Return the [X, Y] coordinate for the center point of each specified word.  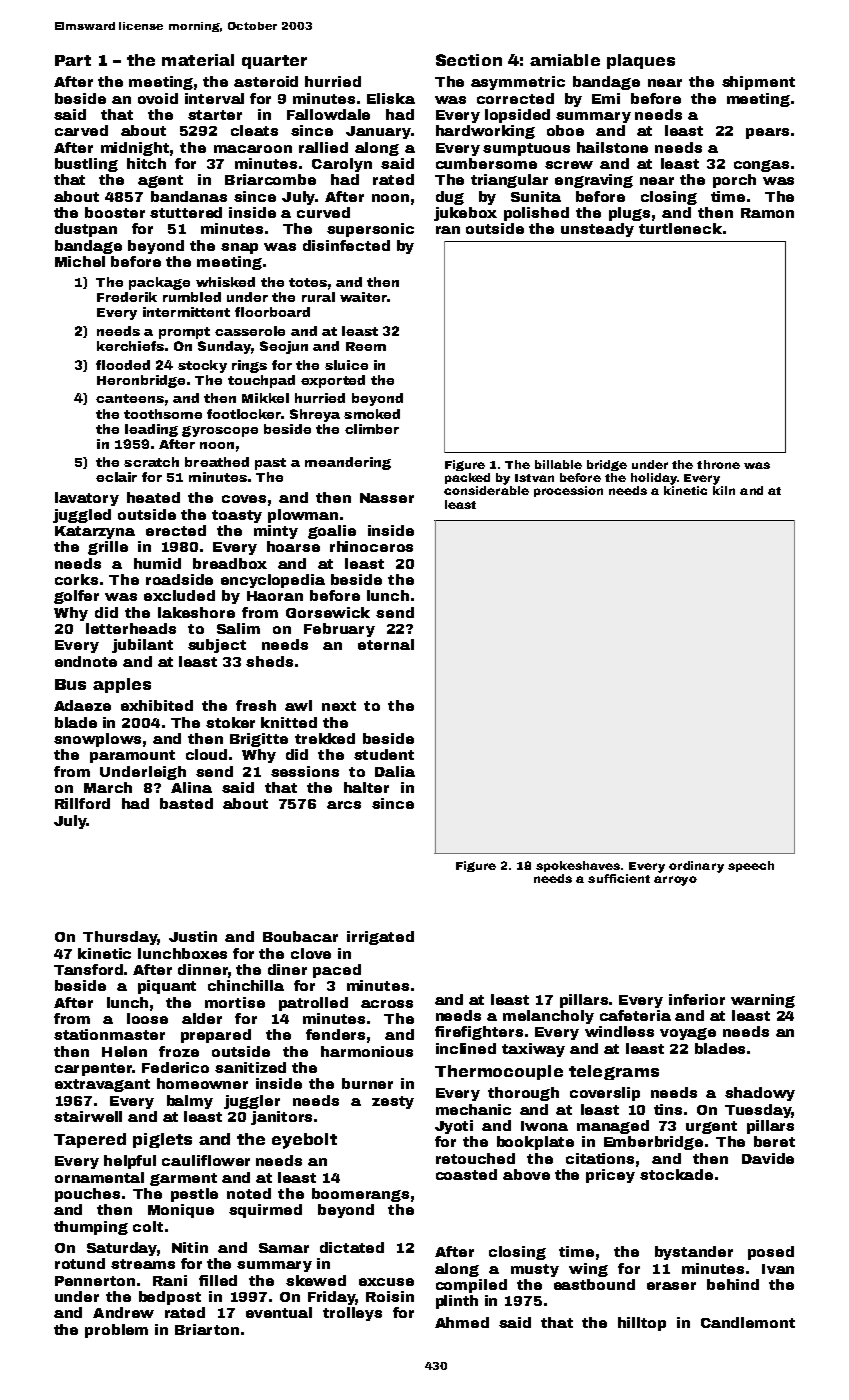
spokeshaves [578, 866]
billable [558, 464]
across [387, 1004]
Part [73, 60]
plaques [641, 61]
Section [469, 60]
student [384, 754]
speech [751, 866]
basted [186, 803]
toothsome [163, 414]
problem [116, 1331]
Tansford [88, 969]
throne [718, 464]
